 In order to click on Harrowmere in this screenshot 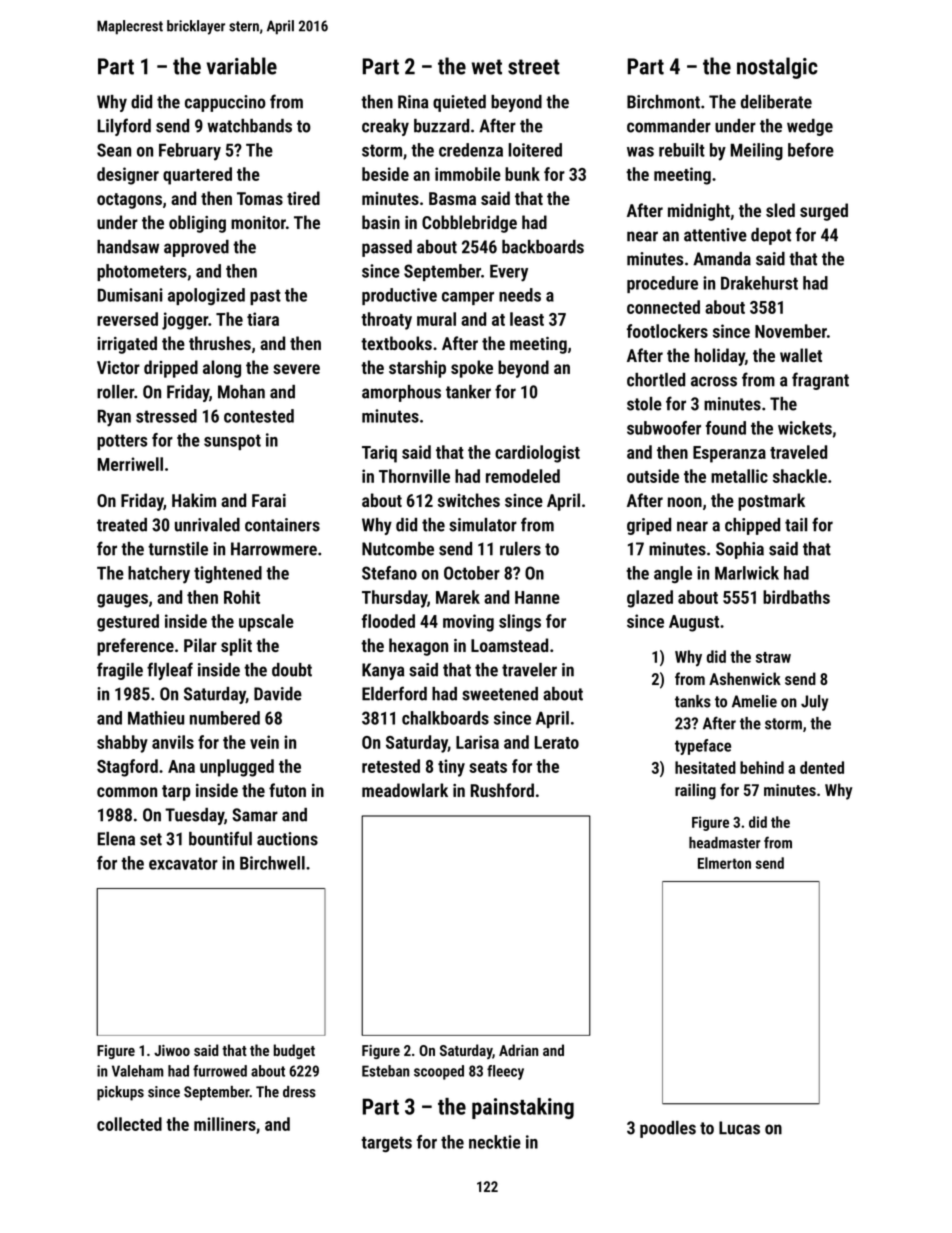, I will do `click(274, 549)`.
